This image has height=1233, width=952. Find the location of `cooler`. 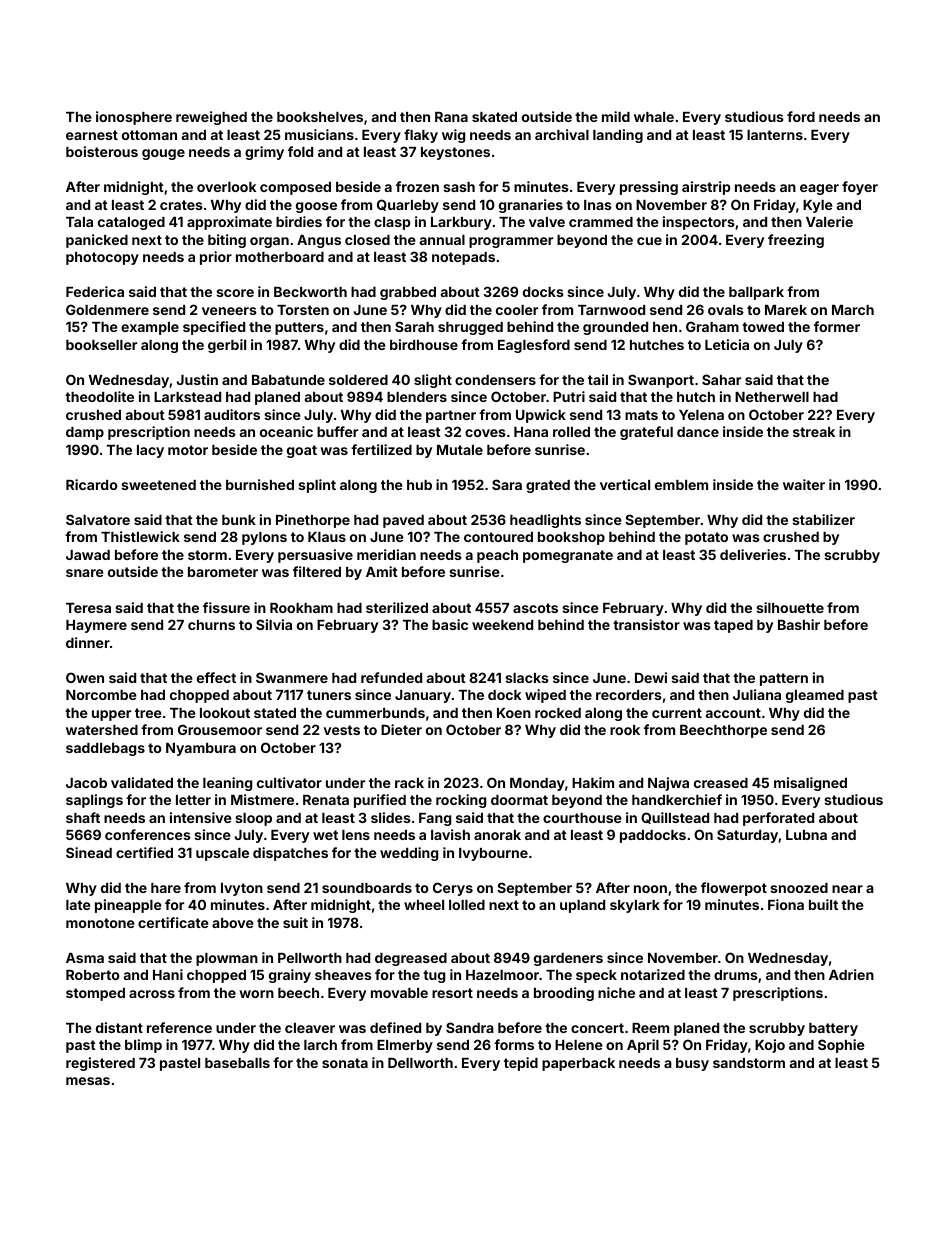

cooler is located at coordinates (517, 310).
